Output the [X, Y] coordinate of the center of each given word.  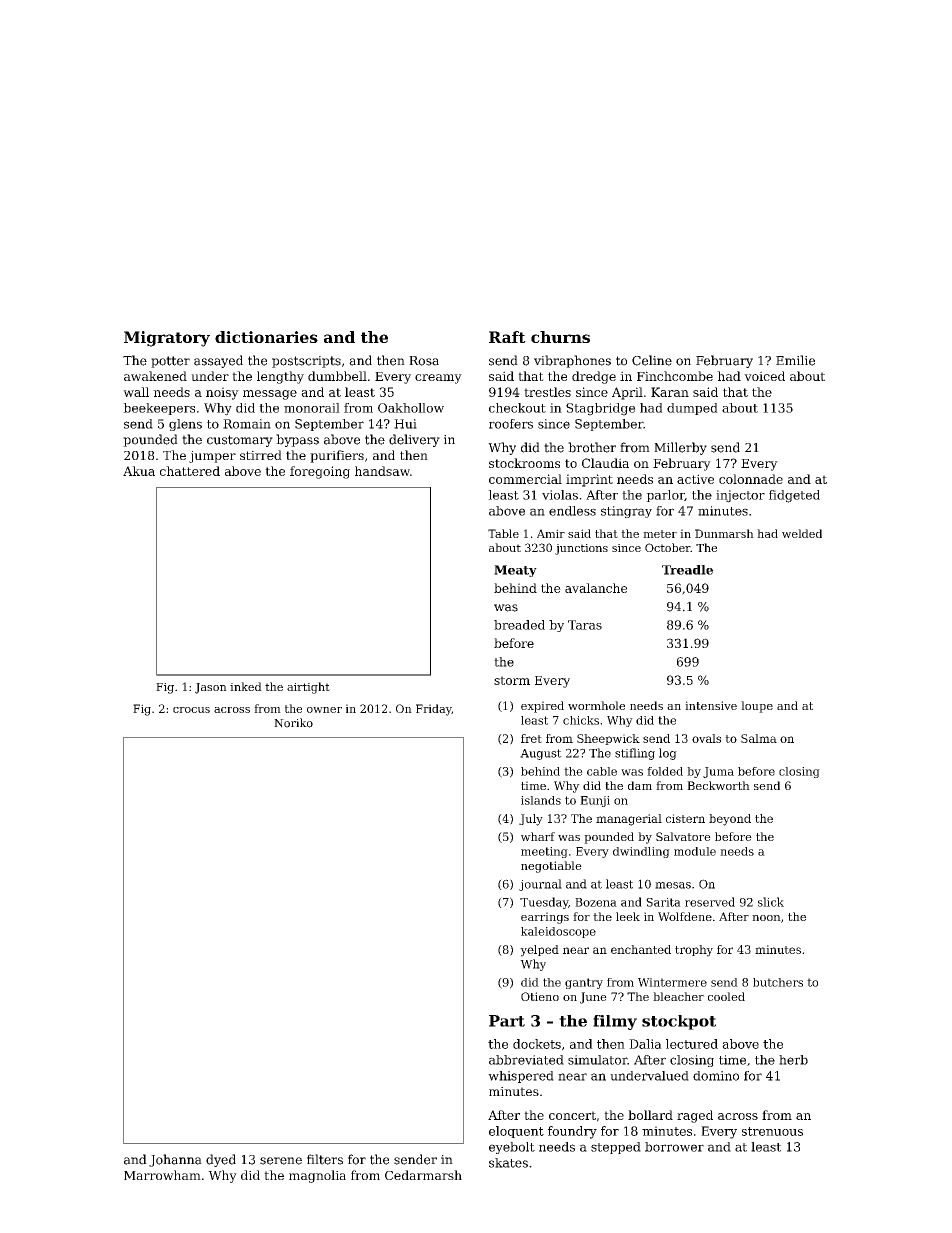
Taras [585, 625]
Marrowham [162, 1175]
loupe [757, 707]
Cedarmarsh [423, 1175]
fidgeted [794, 496]
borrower [674, 1147]
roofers [511, 424]
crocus [191, 710]
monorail [312, 408]
